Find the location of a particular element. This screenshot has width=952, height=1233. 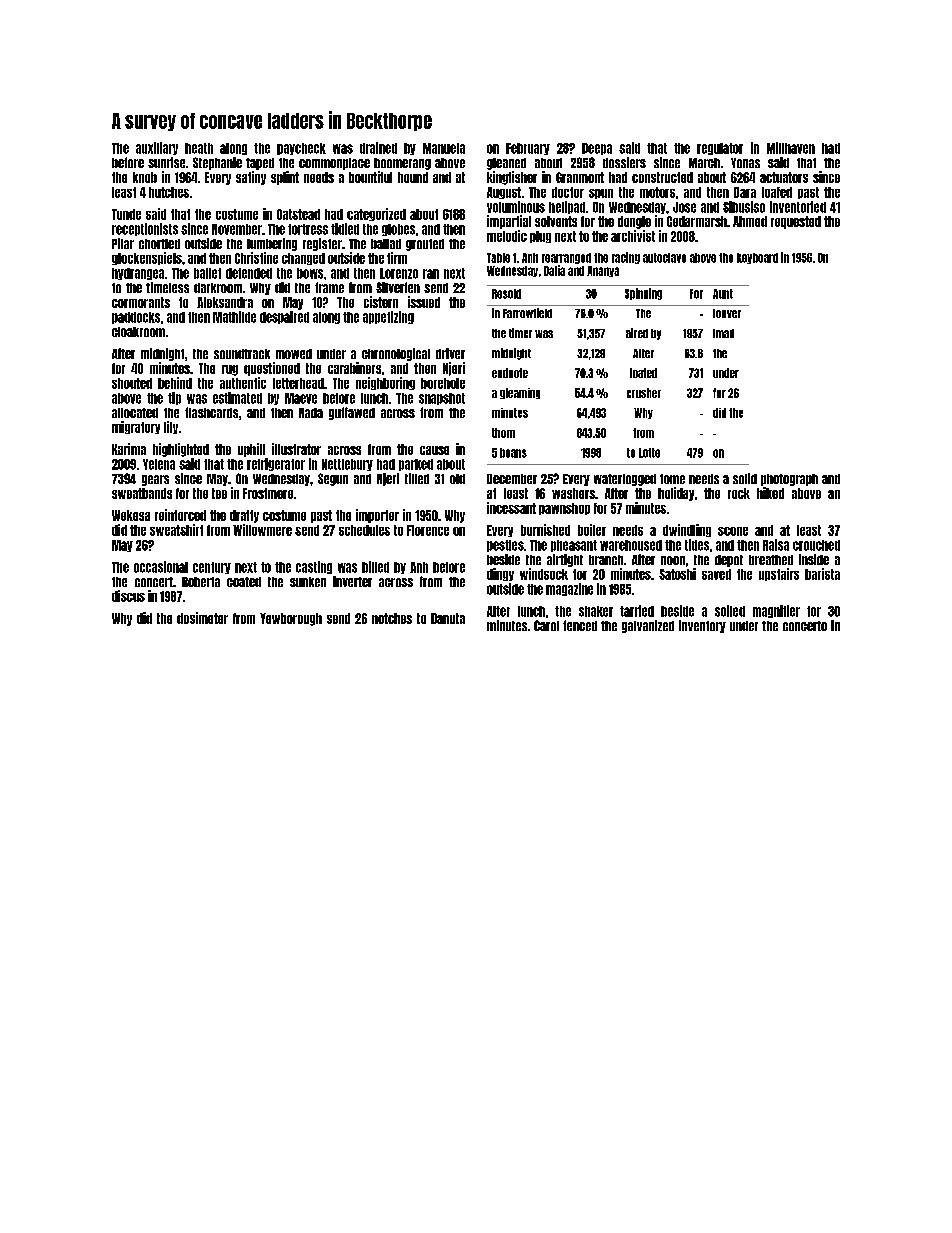

ballet is located at coordinates (207, 273).
